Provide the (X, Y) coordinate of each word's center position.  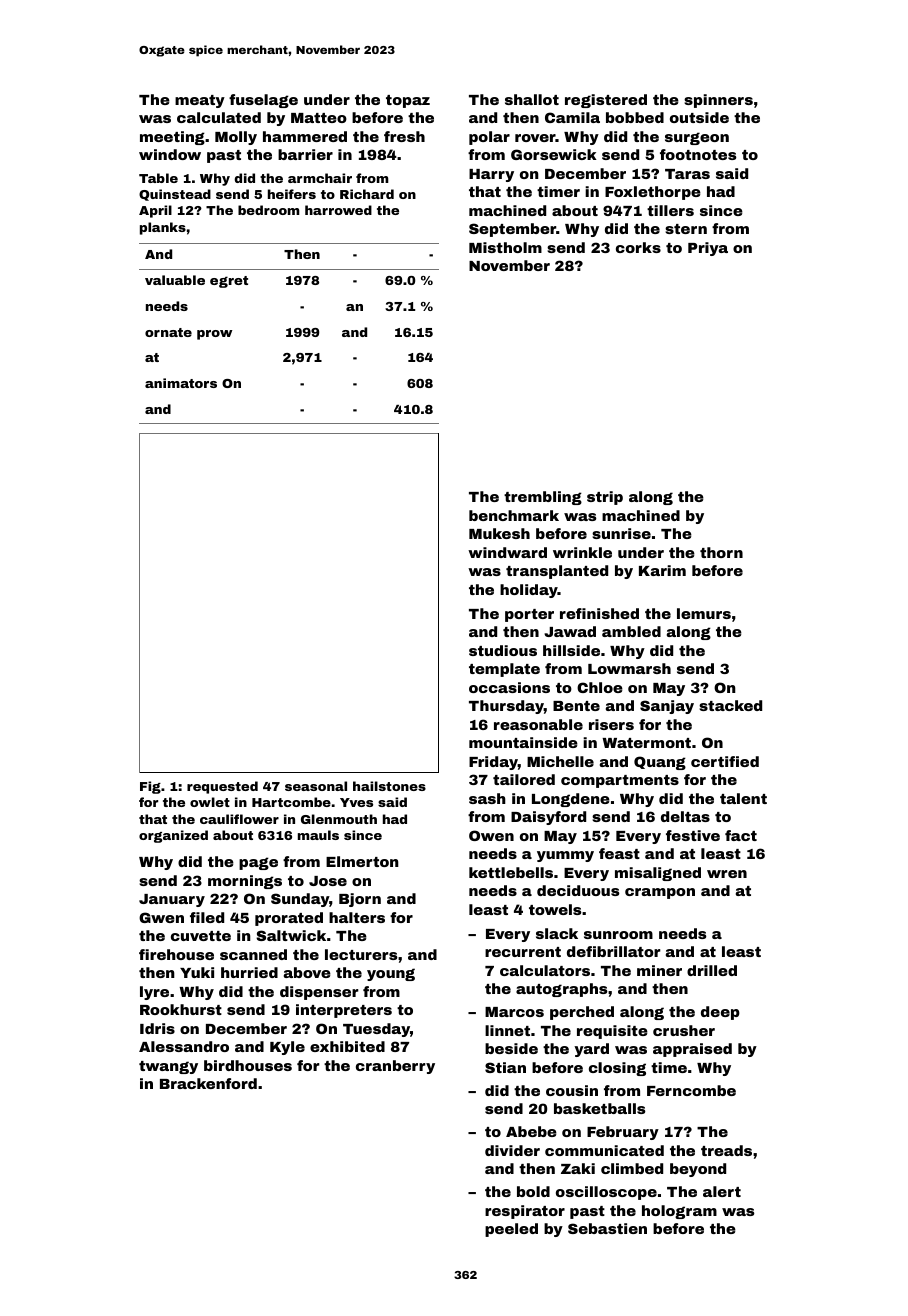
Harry (491, 175)
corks (638, 247)
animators (181, 383)
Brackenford (208, 1083)
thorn (721, 552)
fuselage (263, 101)
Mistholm (505, 247)
